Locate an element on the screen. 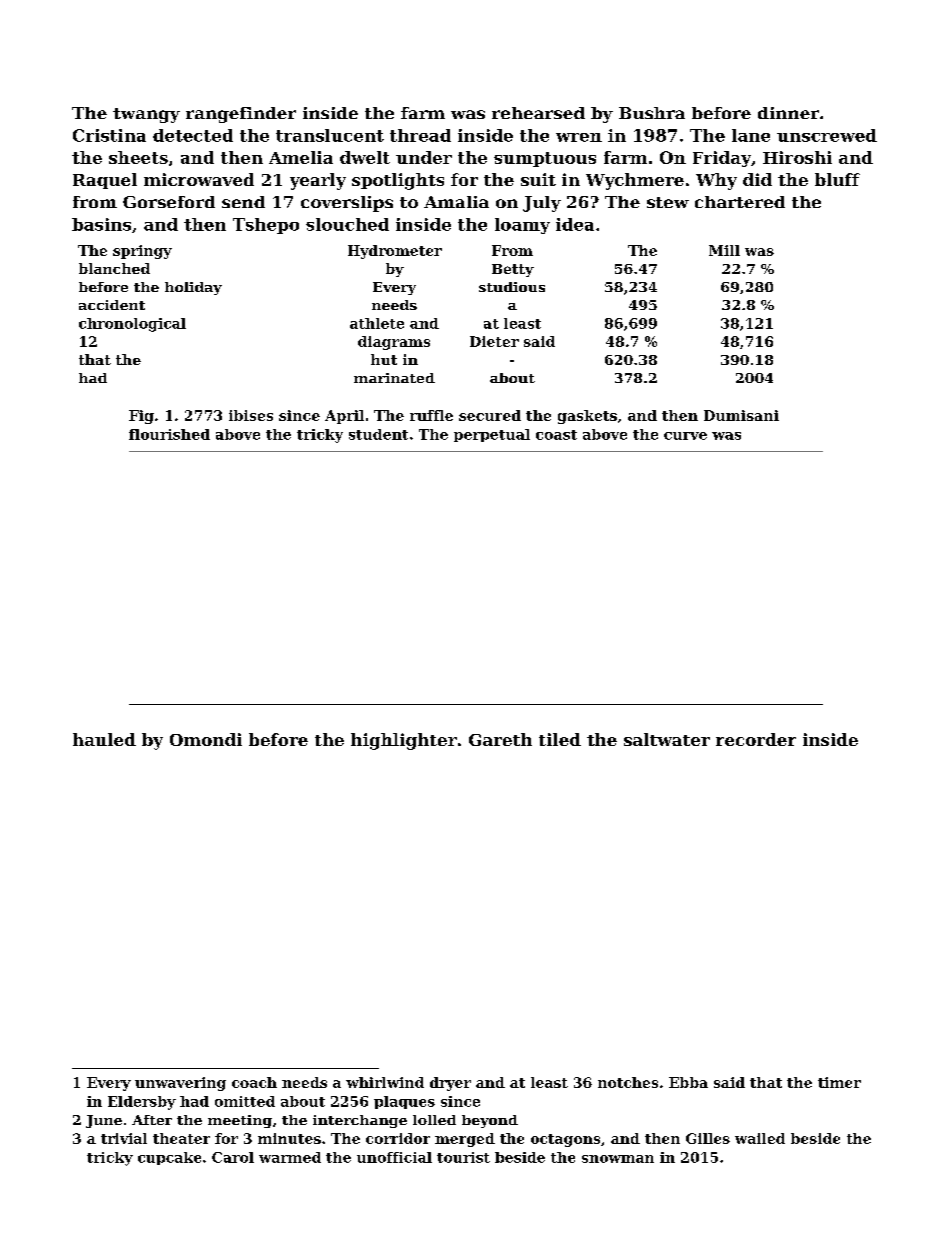 This screenshot has width=952, height=1233. highlighter is located at coordinates (404, 741).
